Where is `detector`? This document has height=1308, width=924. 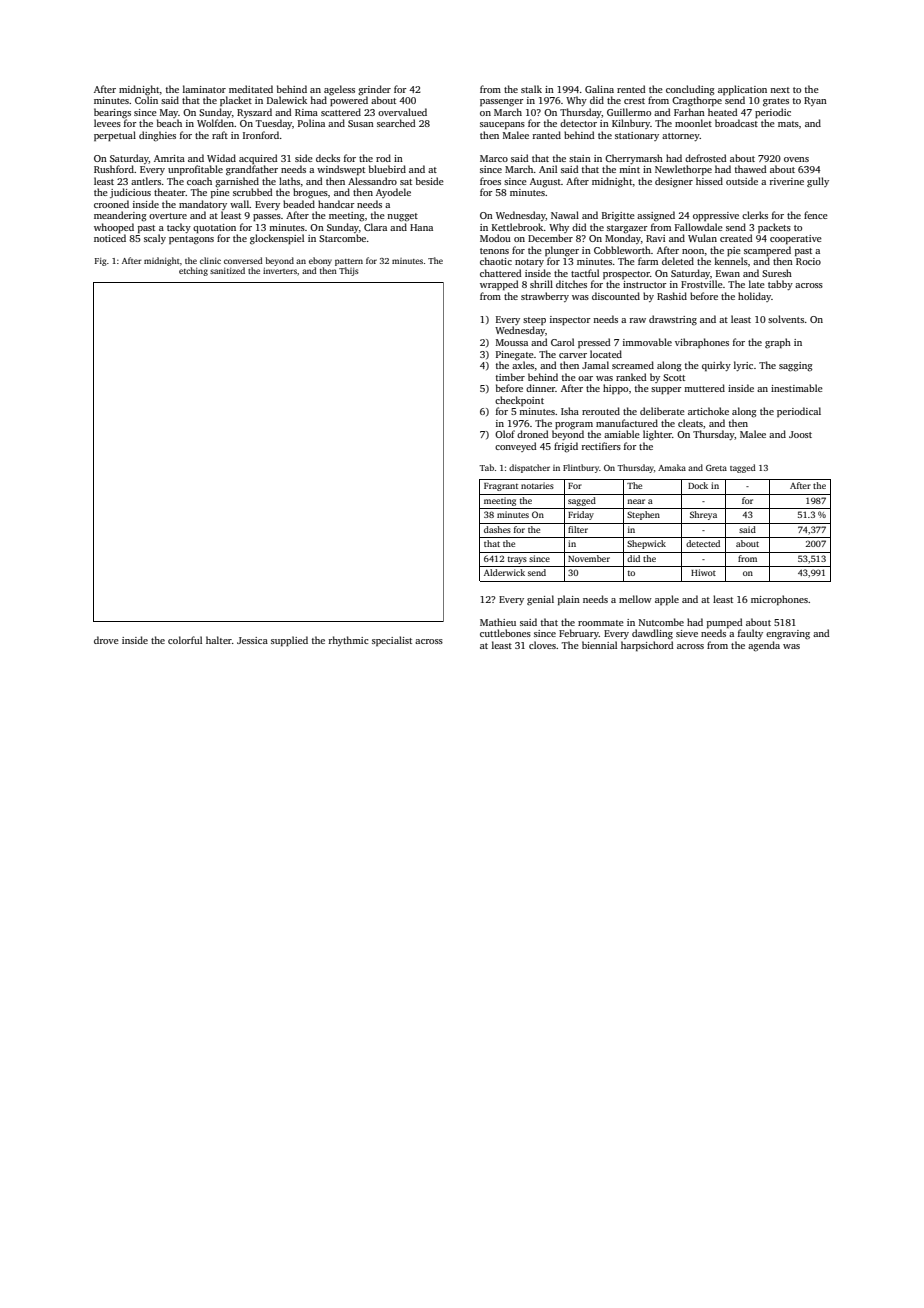 detector is located at coordinates (578, 123).
